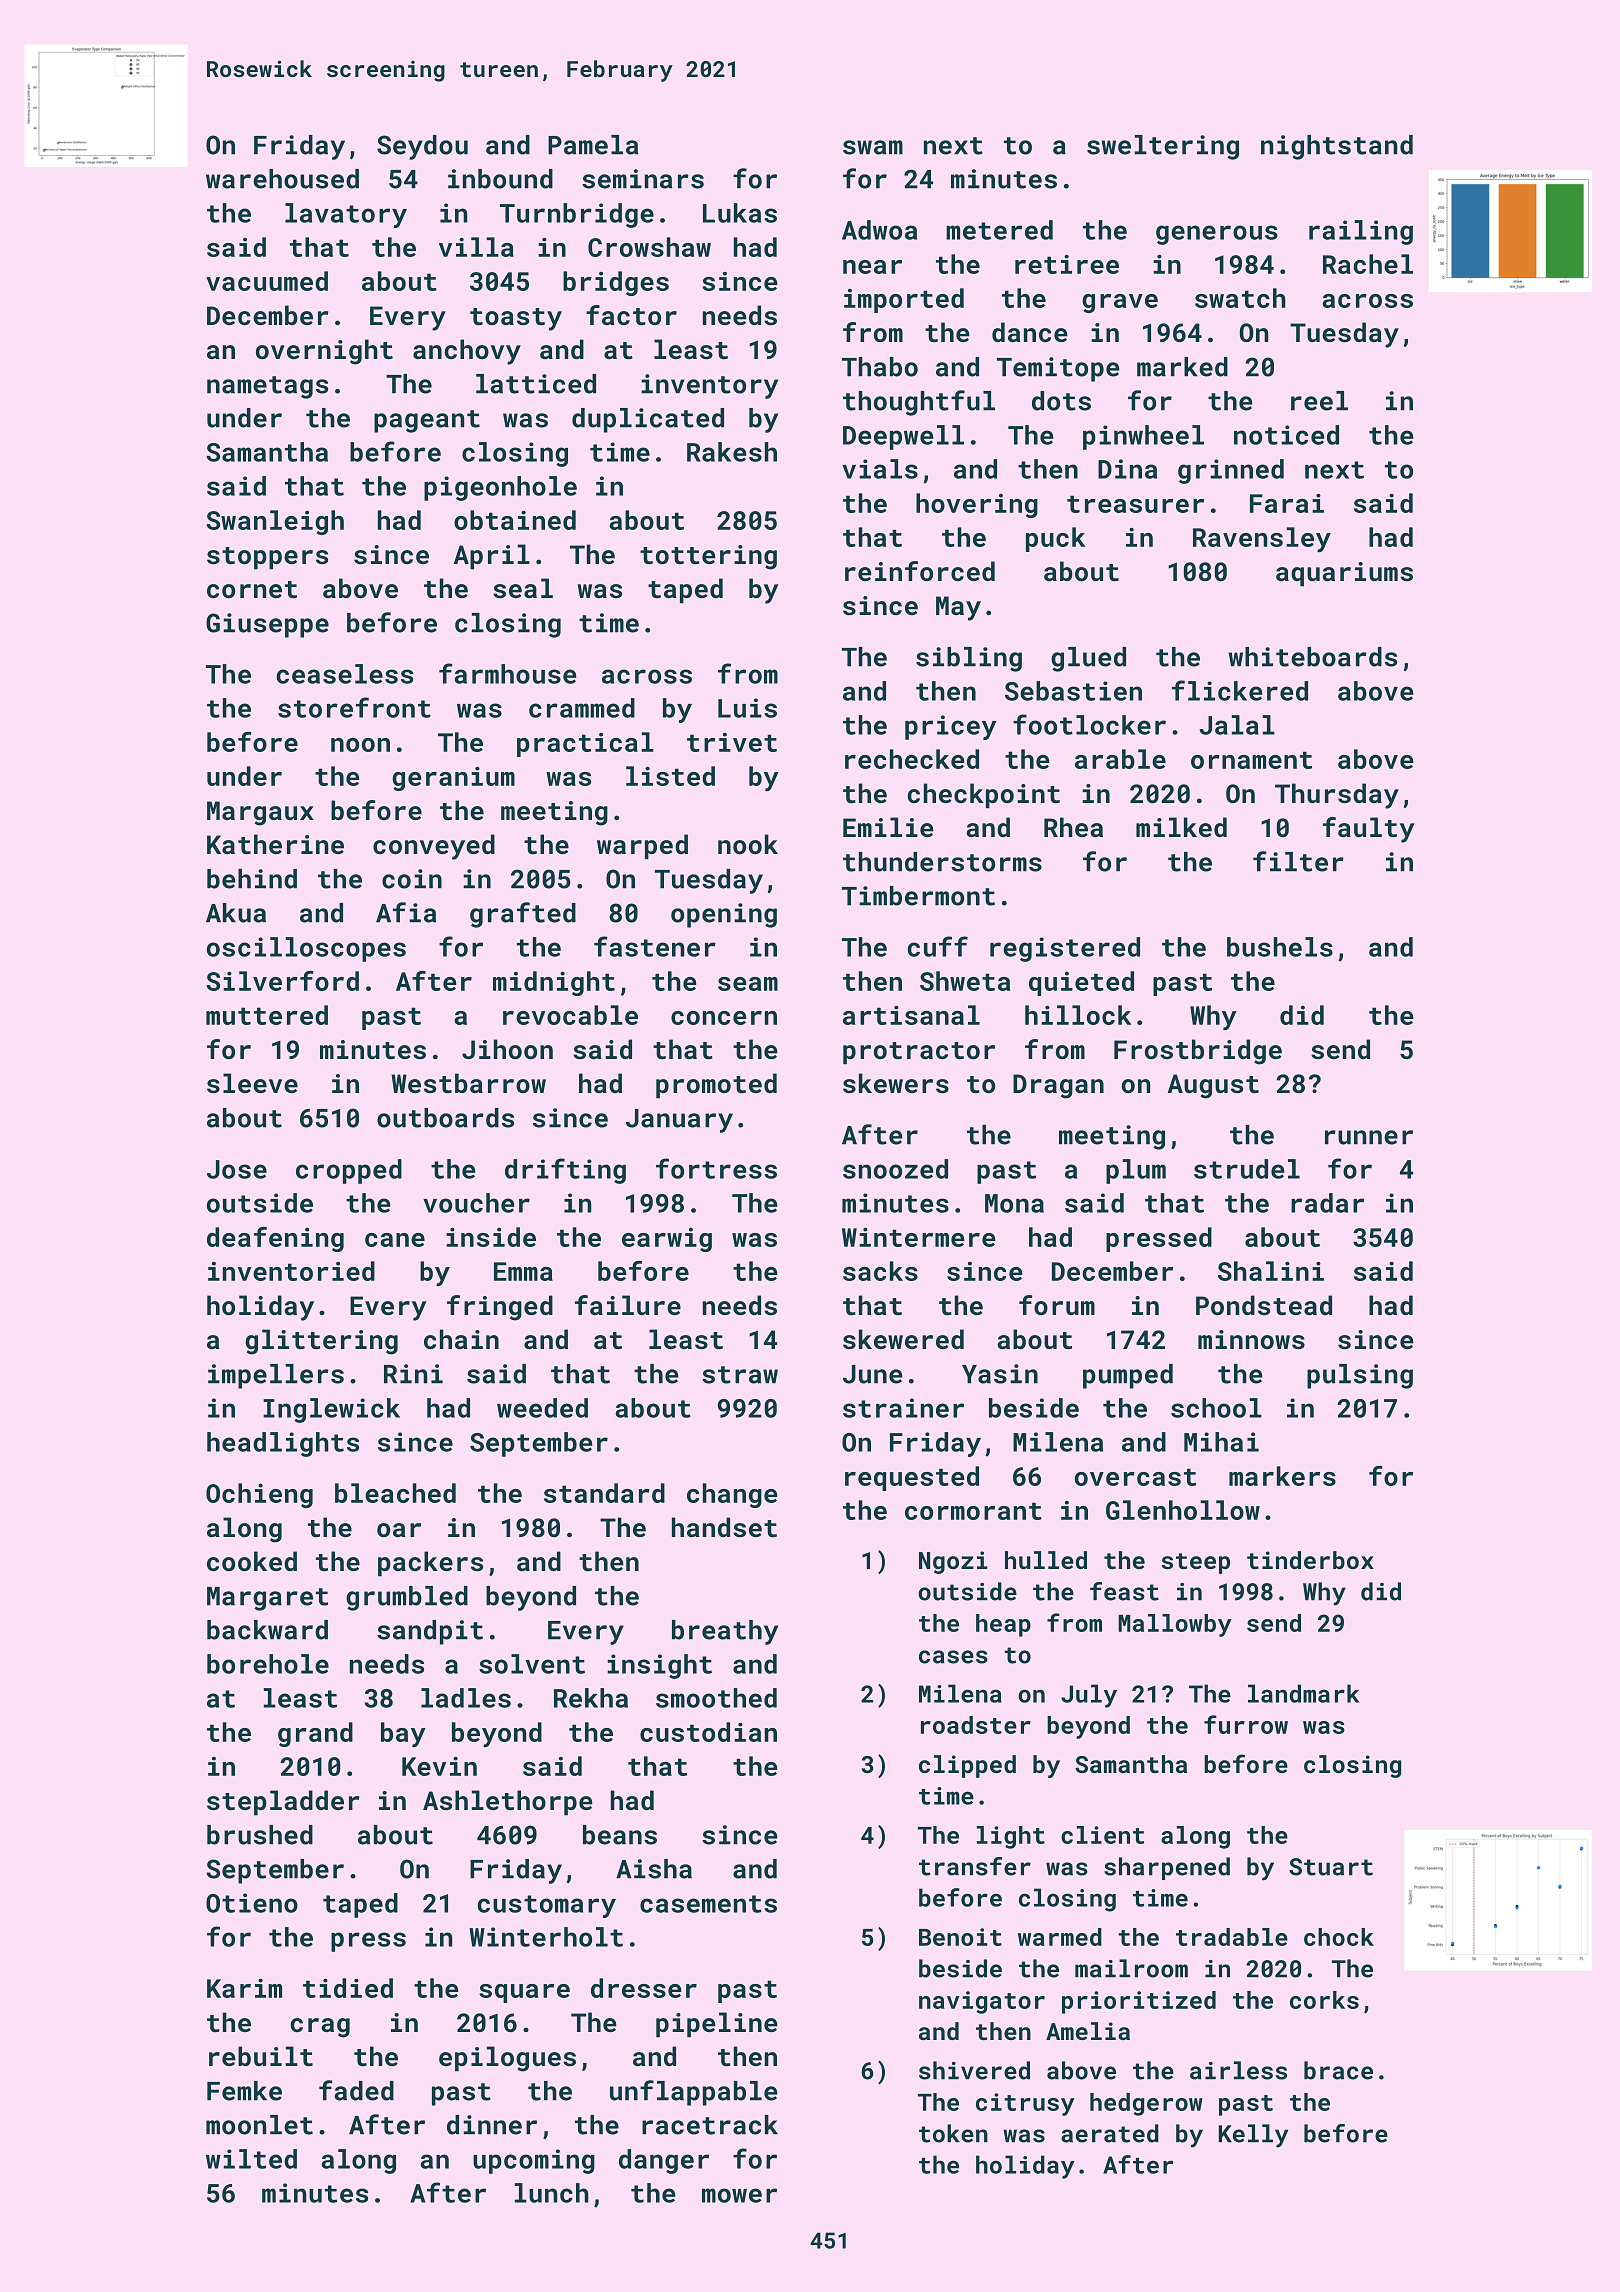  Describe the element at coordinates (593, 145) in the image. I see `Pamela` at that location.
